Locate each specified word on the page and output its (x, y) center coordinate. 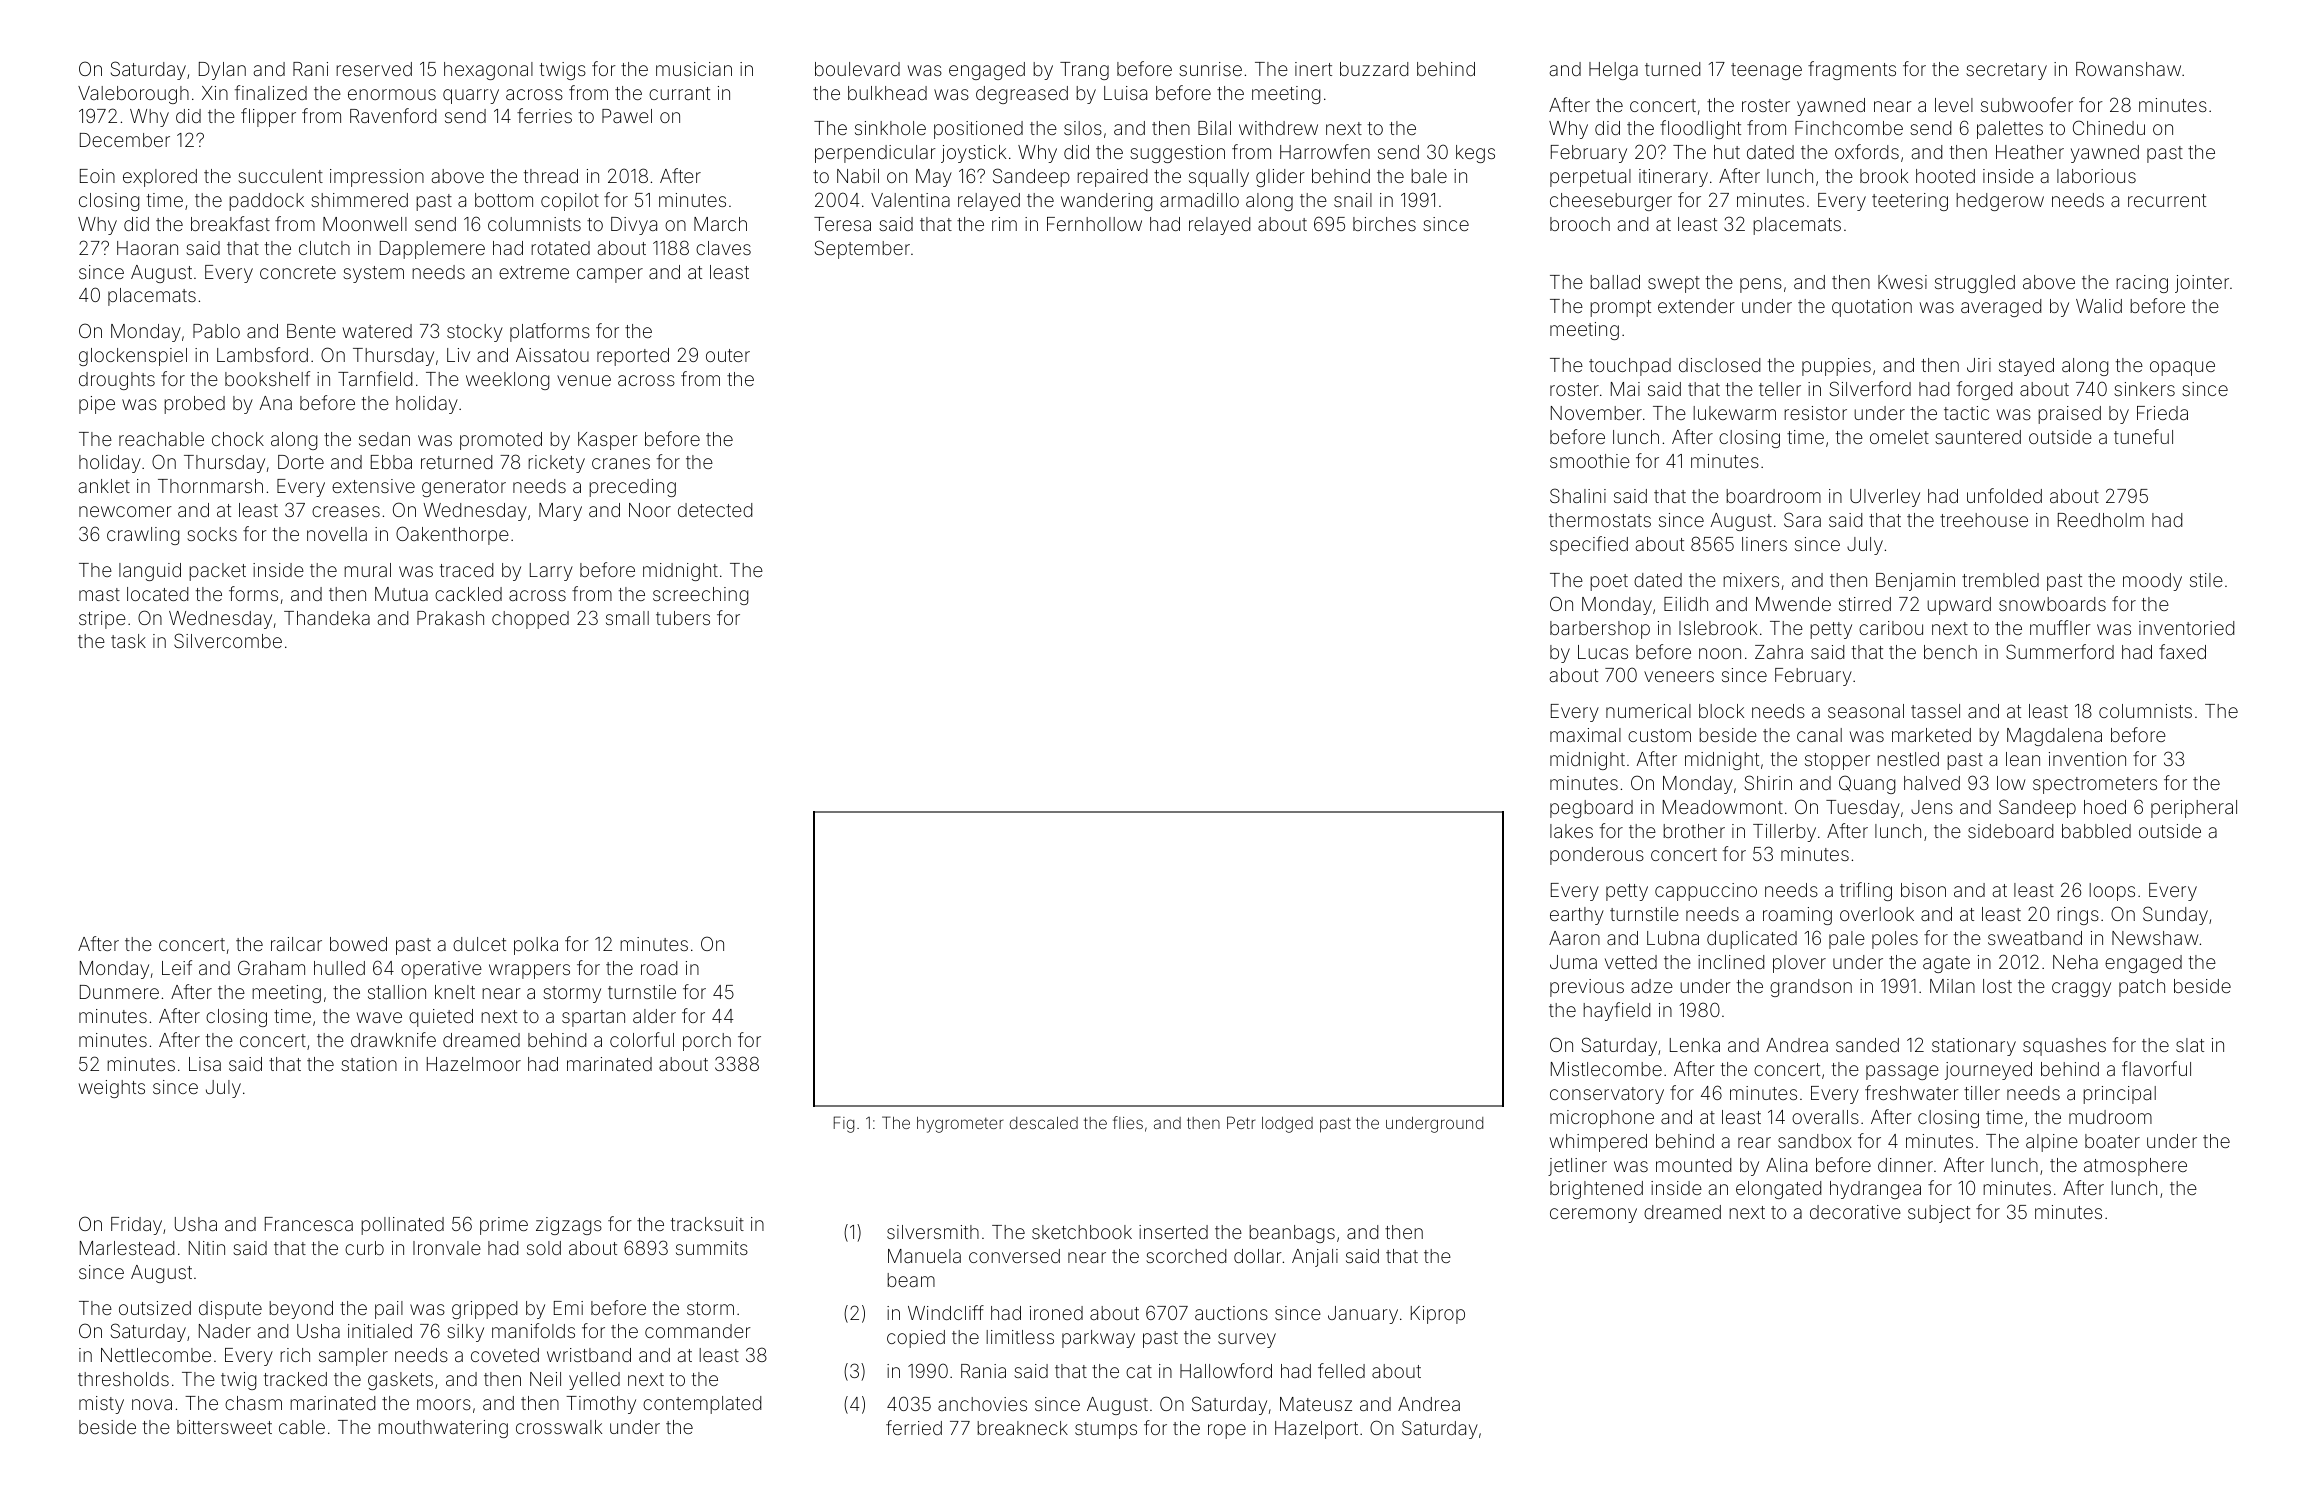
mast (99, 594)
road (659, 968)
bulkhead (887, 93)
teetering (1910, 202)
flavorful (2156, 1068)
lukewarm (1734, 413)
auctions (1231, 1313)
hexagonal (488, 71)
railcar (296, 944)
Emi (568, 1308)
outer (728, 355)
